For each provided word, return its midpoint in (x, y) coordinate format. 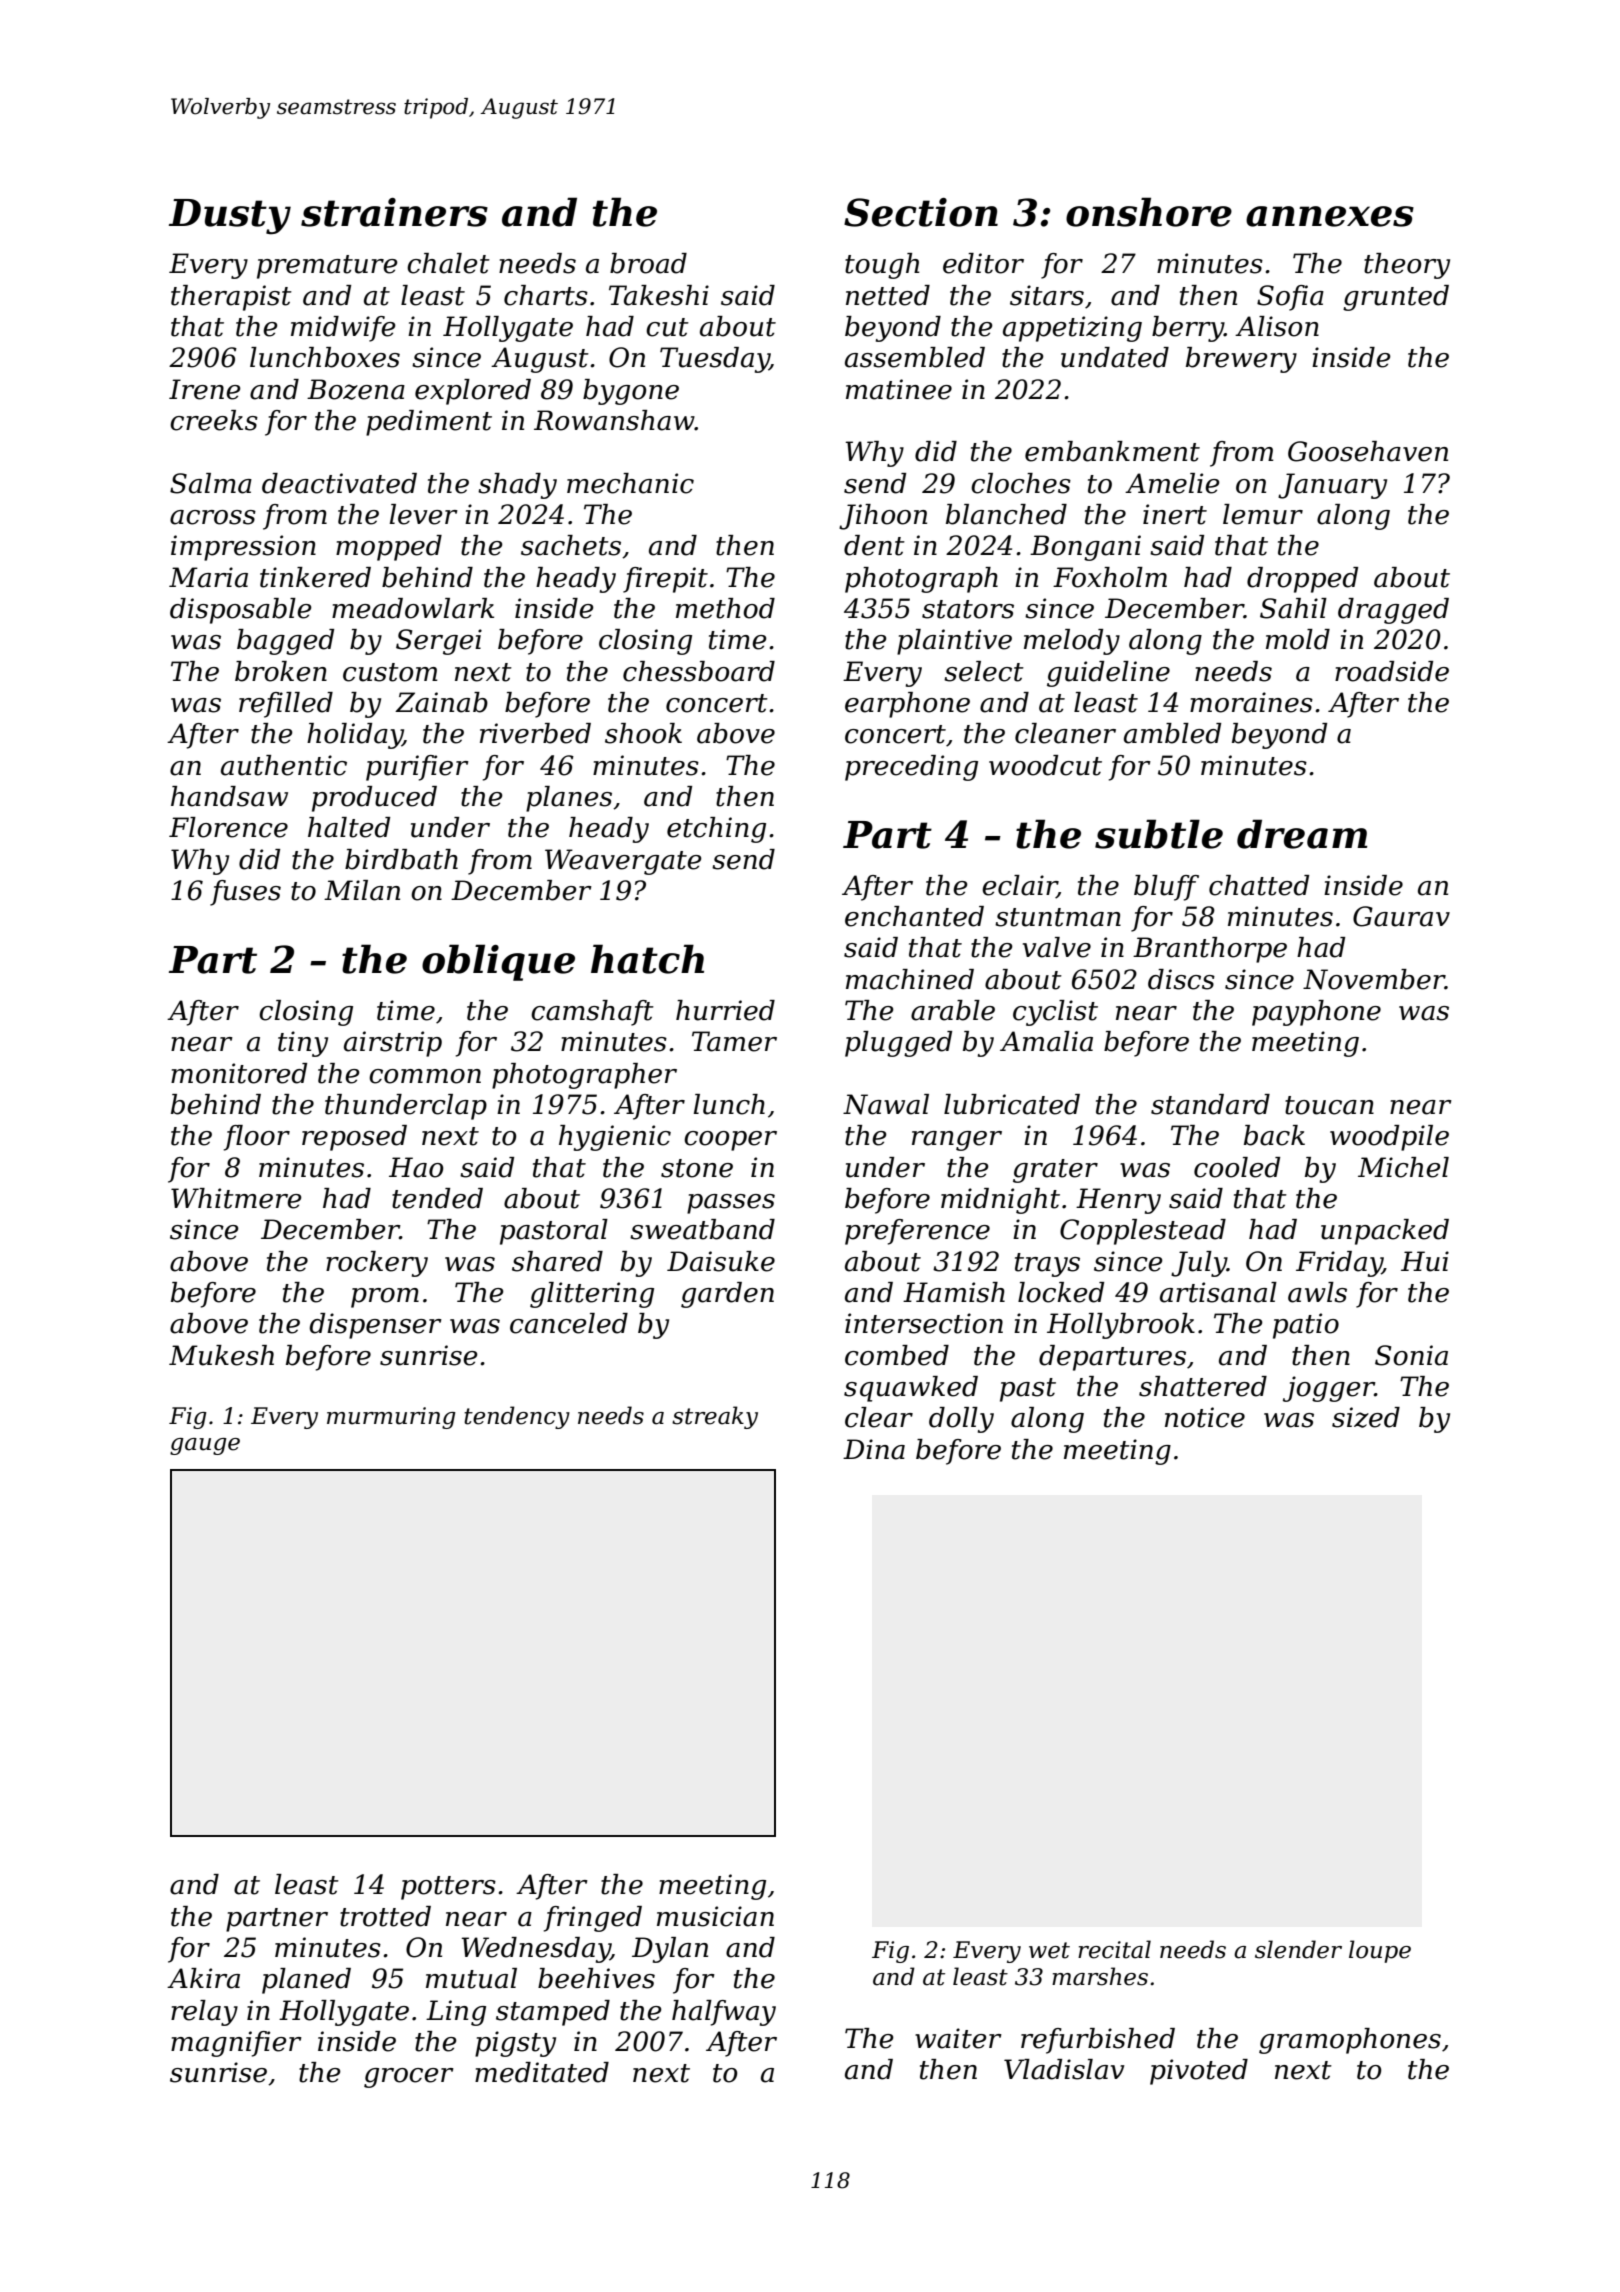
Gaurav (1401, 916)
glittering (592, 1295)
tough (882, 266)
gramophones (1350, 2041)
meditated (542, 2072)
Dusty (230, 217)
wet (1049, 1950)
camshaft (592, 1013)
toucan (1329, 1105)
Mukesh (221, 1355)
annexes (1330, 216)
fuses (245, 893)
